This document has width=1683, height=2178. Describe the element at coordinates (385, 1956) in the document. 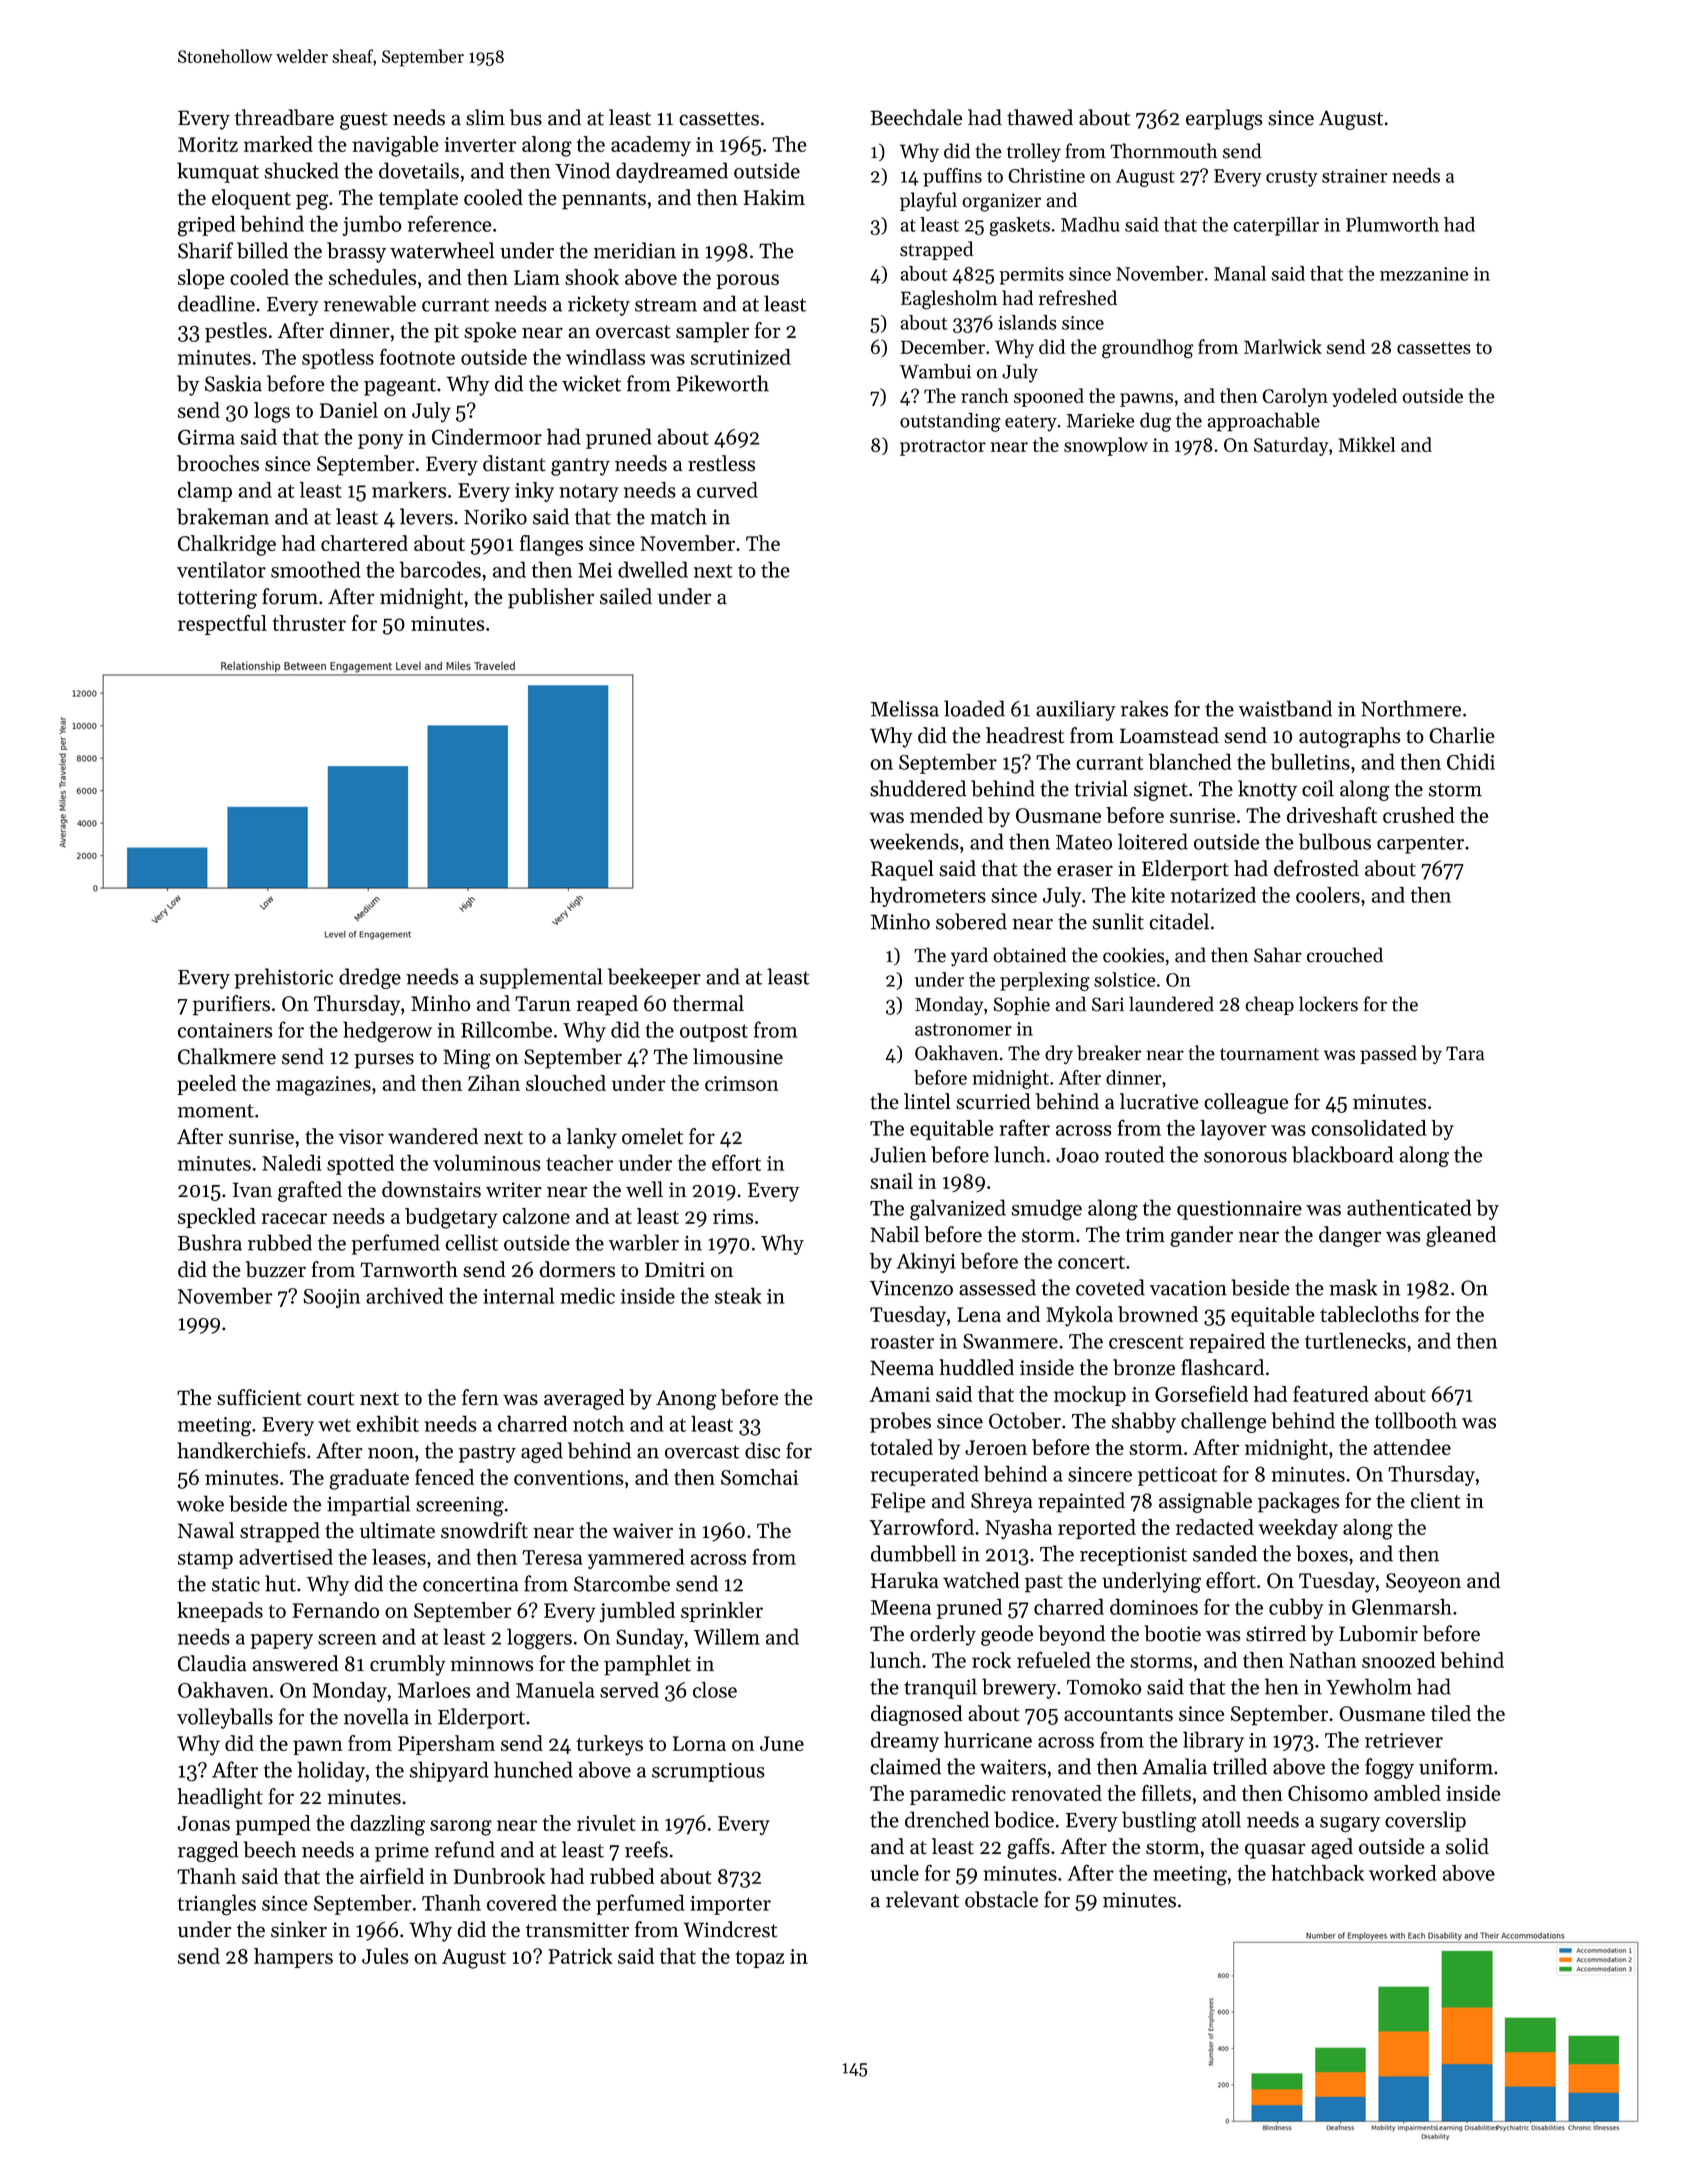

I see `Jules` at that location.
